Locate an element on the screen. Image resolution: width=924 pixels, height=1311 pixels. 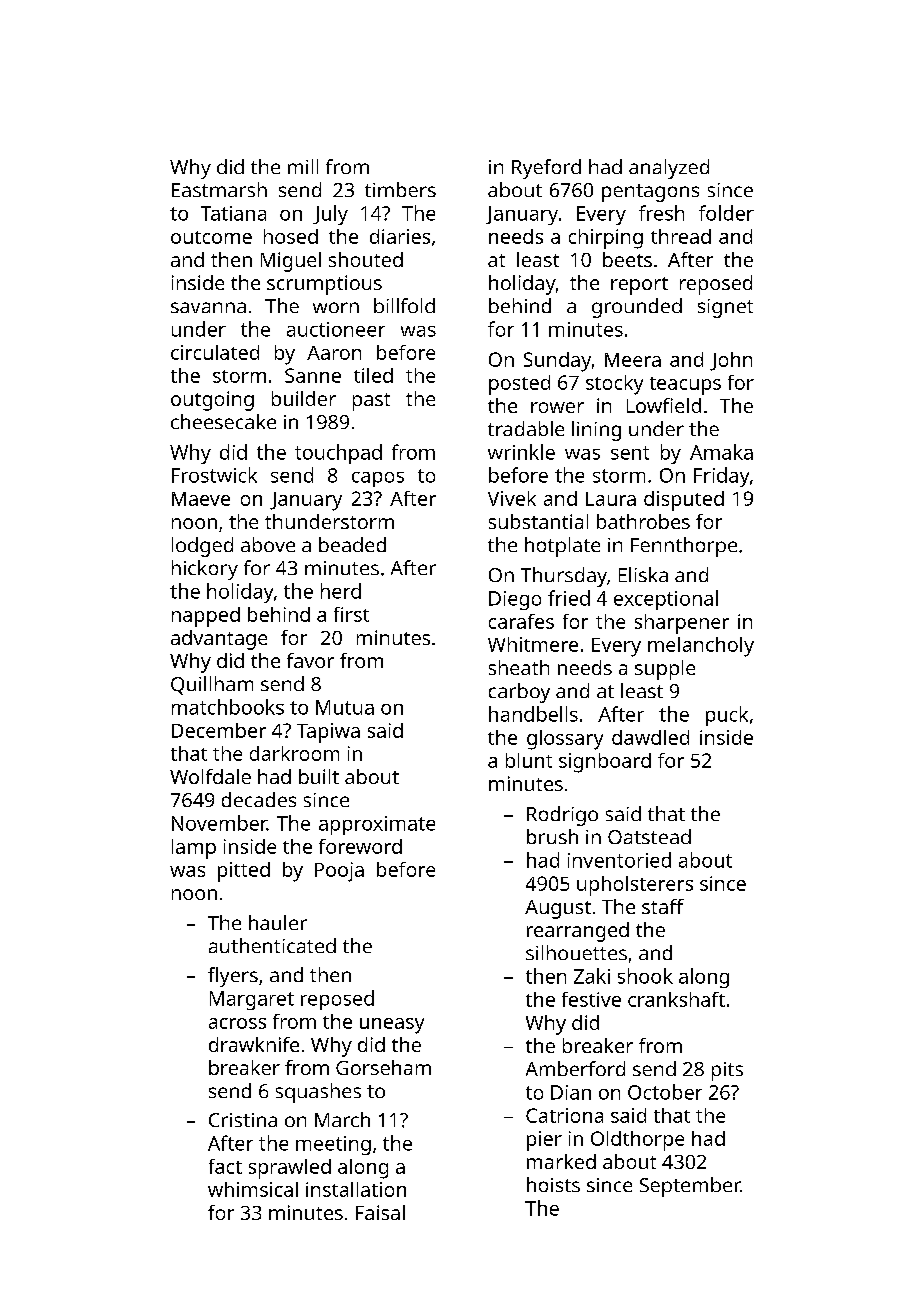
puck is located at coordinates (727, 716).
